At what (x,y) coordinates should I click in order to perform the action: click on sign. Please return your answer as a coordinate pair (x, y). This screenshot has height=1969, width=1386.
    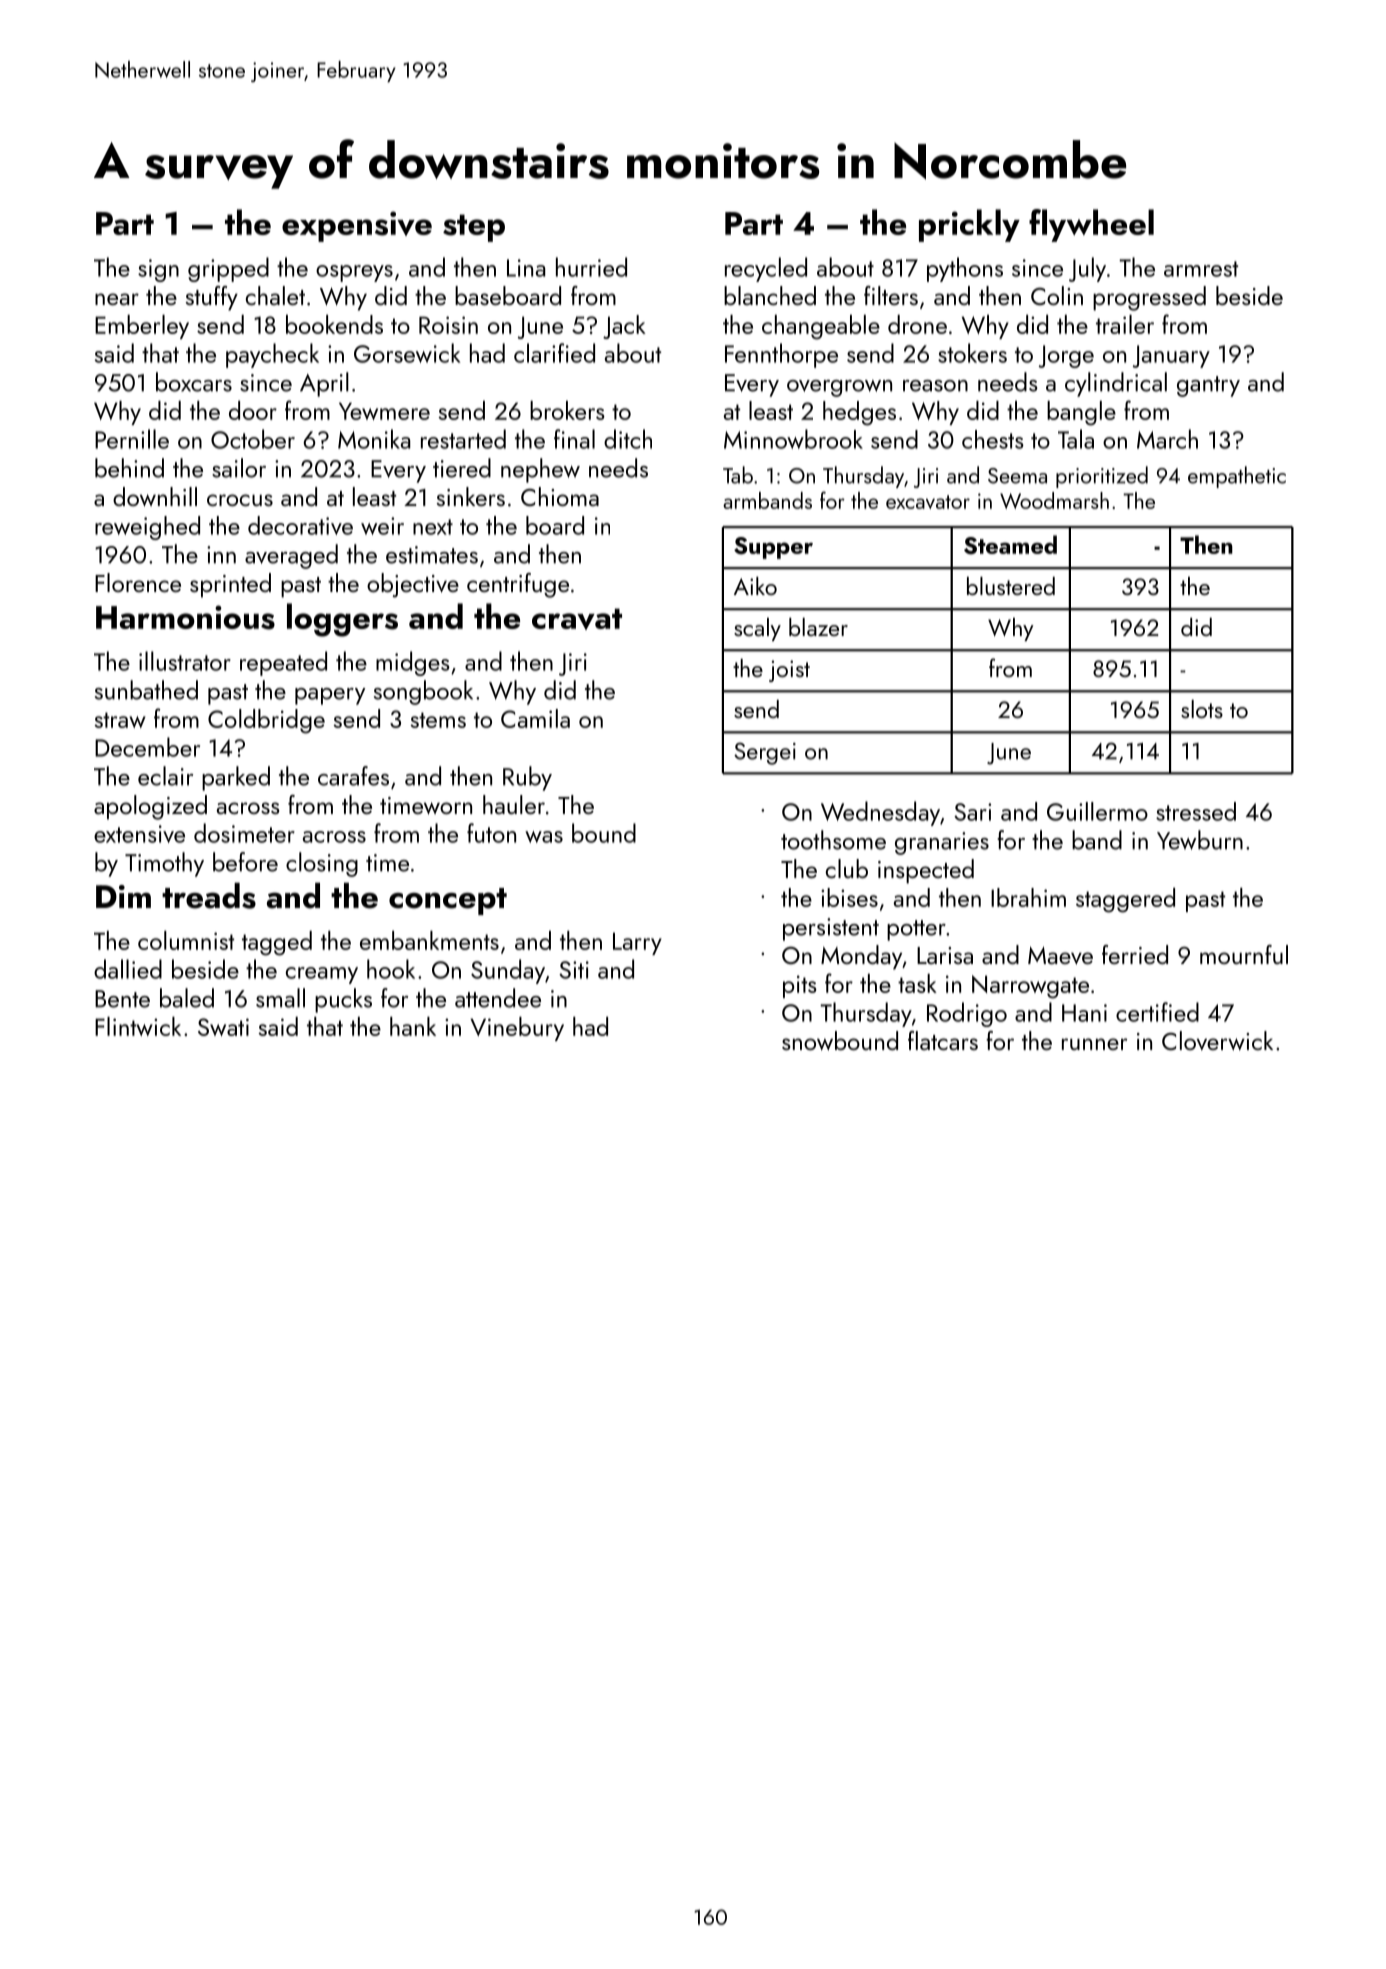
    Looking at the image, I should click on (158, 270).
